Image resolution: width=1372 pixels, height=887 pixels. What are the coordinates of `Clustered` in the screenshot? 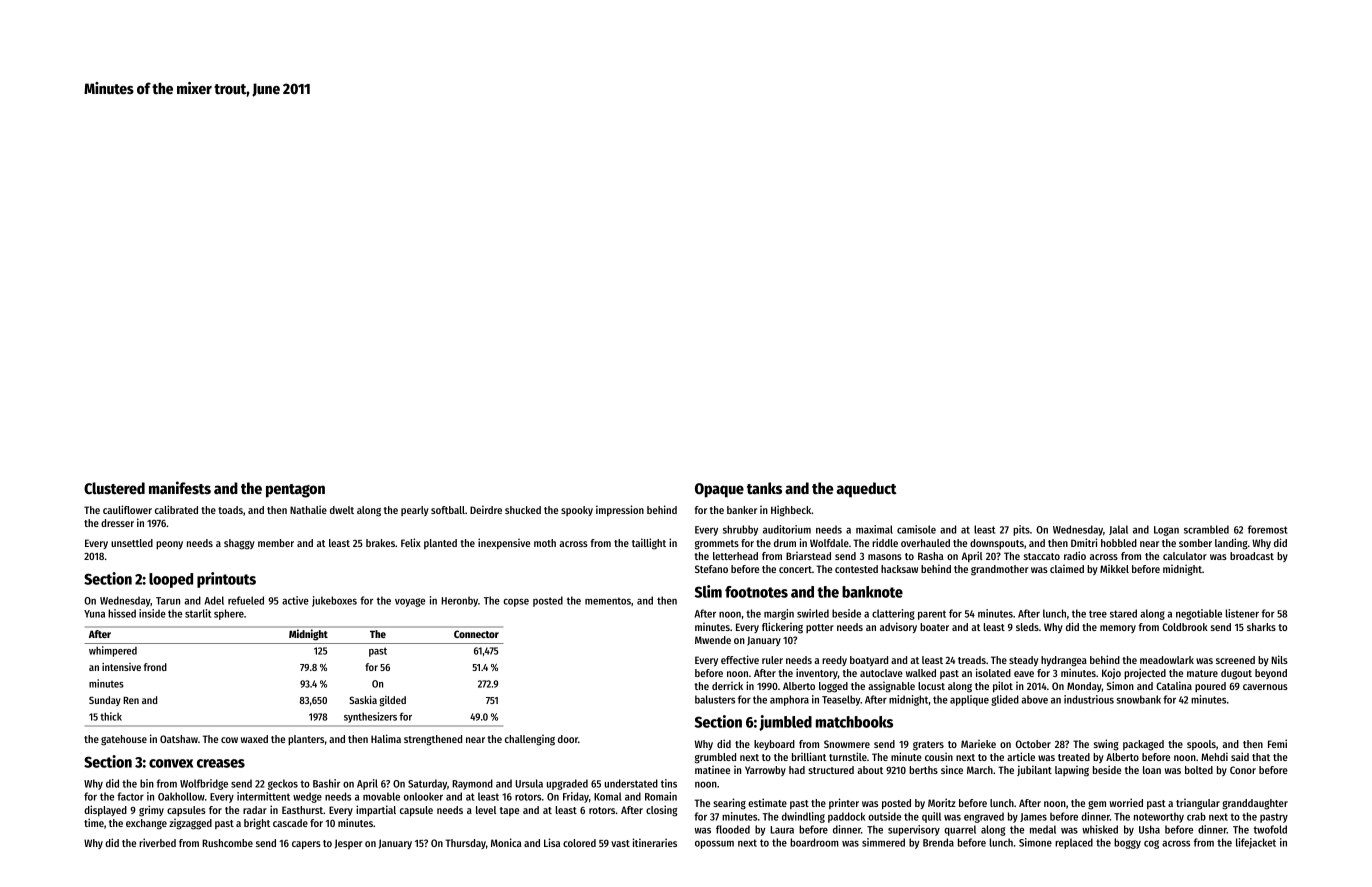 It's located at (114, 488).
